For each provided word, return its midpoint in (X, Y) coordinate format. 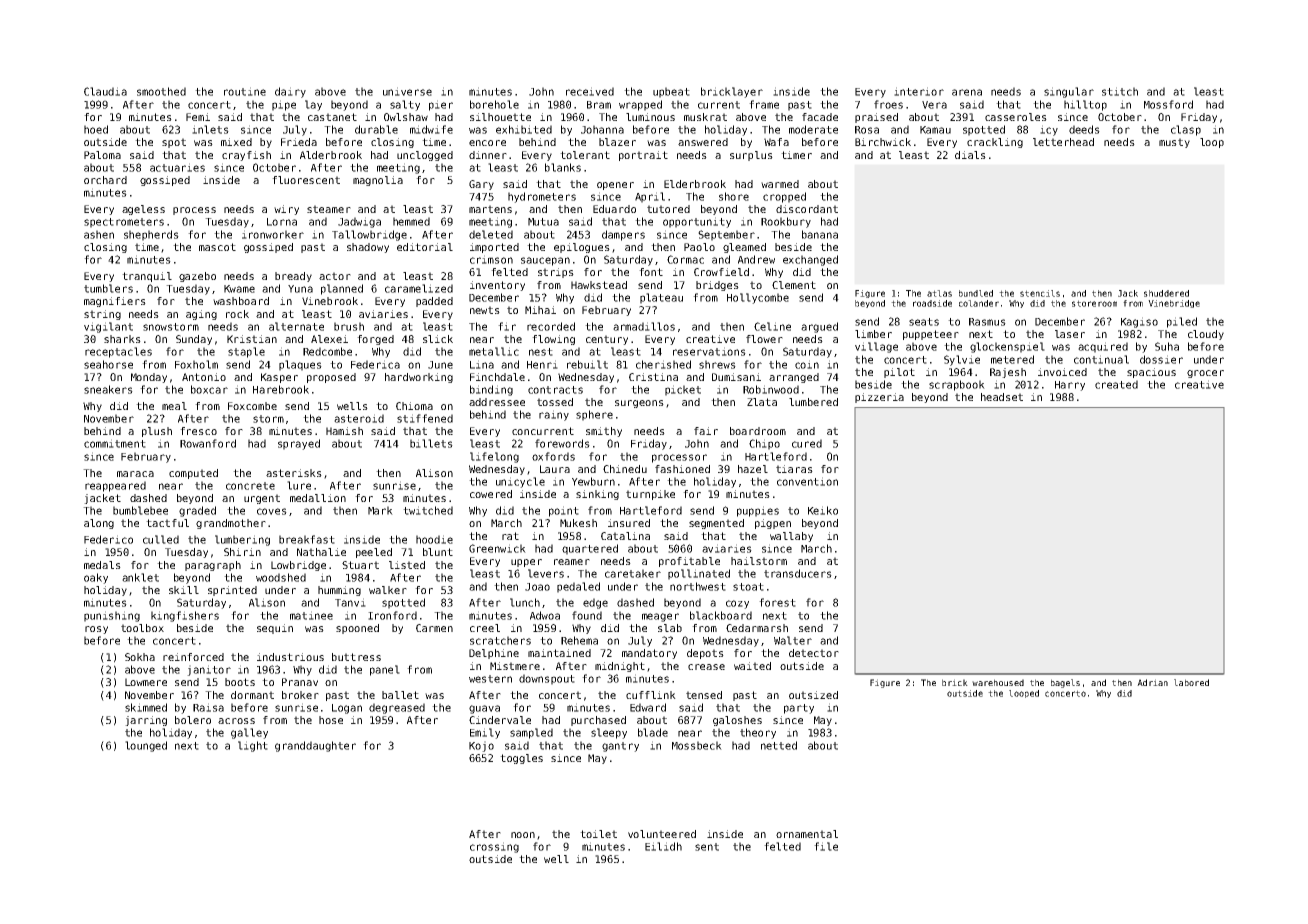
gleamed (744, 248)
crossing (494, 847)
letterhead (1063, 142)
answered (703, 142)
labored (1191, 682)
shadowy (368, 248)
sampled (531, 733)
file (826, 846)
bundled (976, 293)
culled (161, 539)
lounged (146, 746)
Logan (347, 709)
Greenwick (497, 548)
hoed (96, 129)
